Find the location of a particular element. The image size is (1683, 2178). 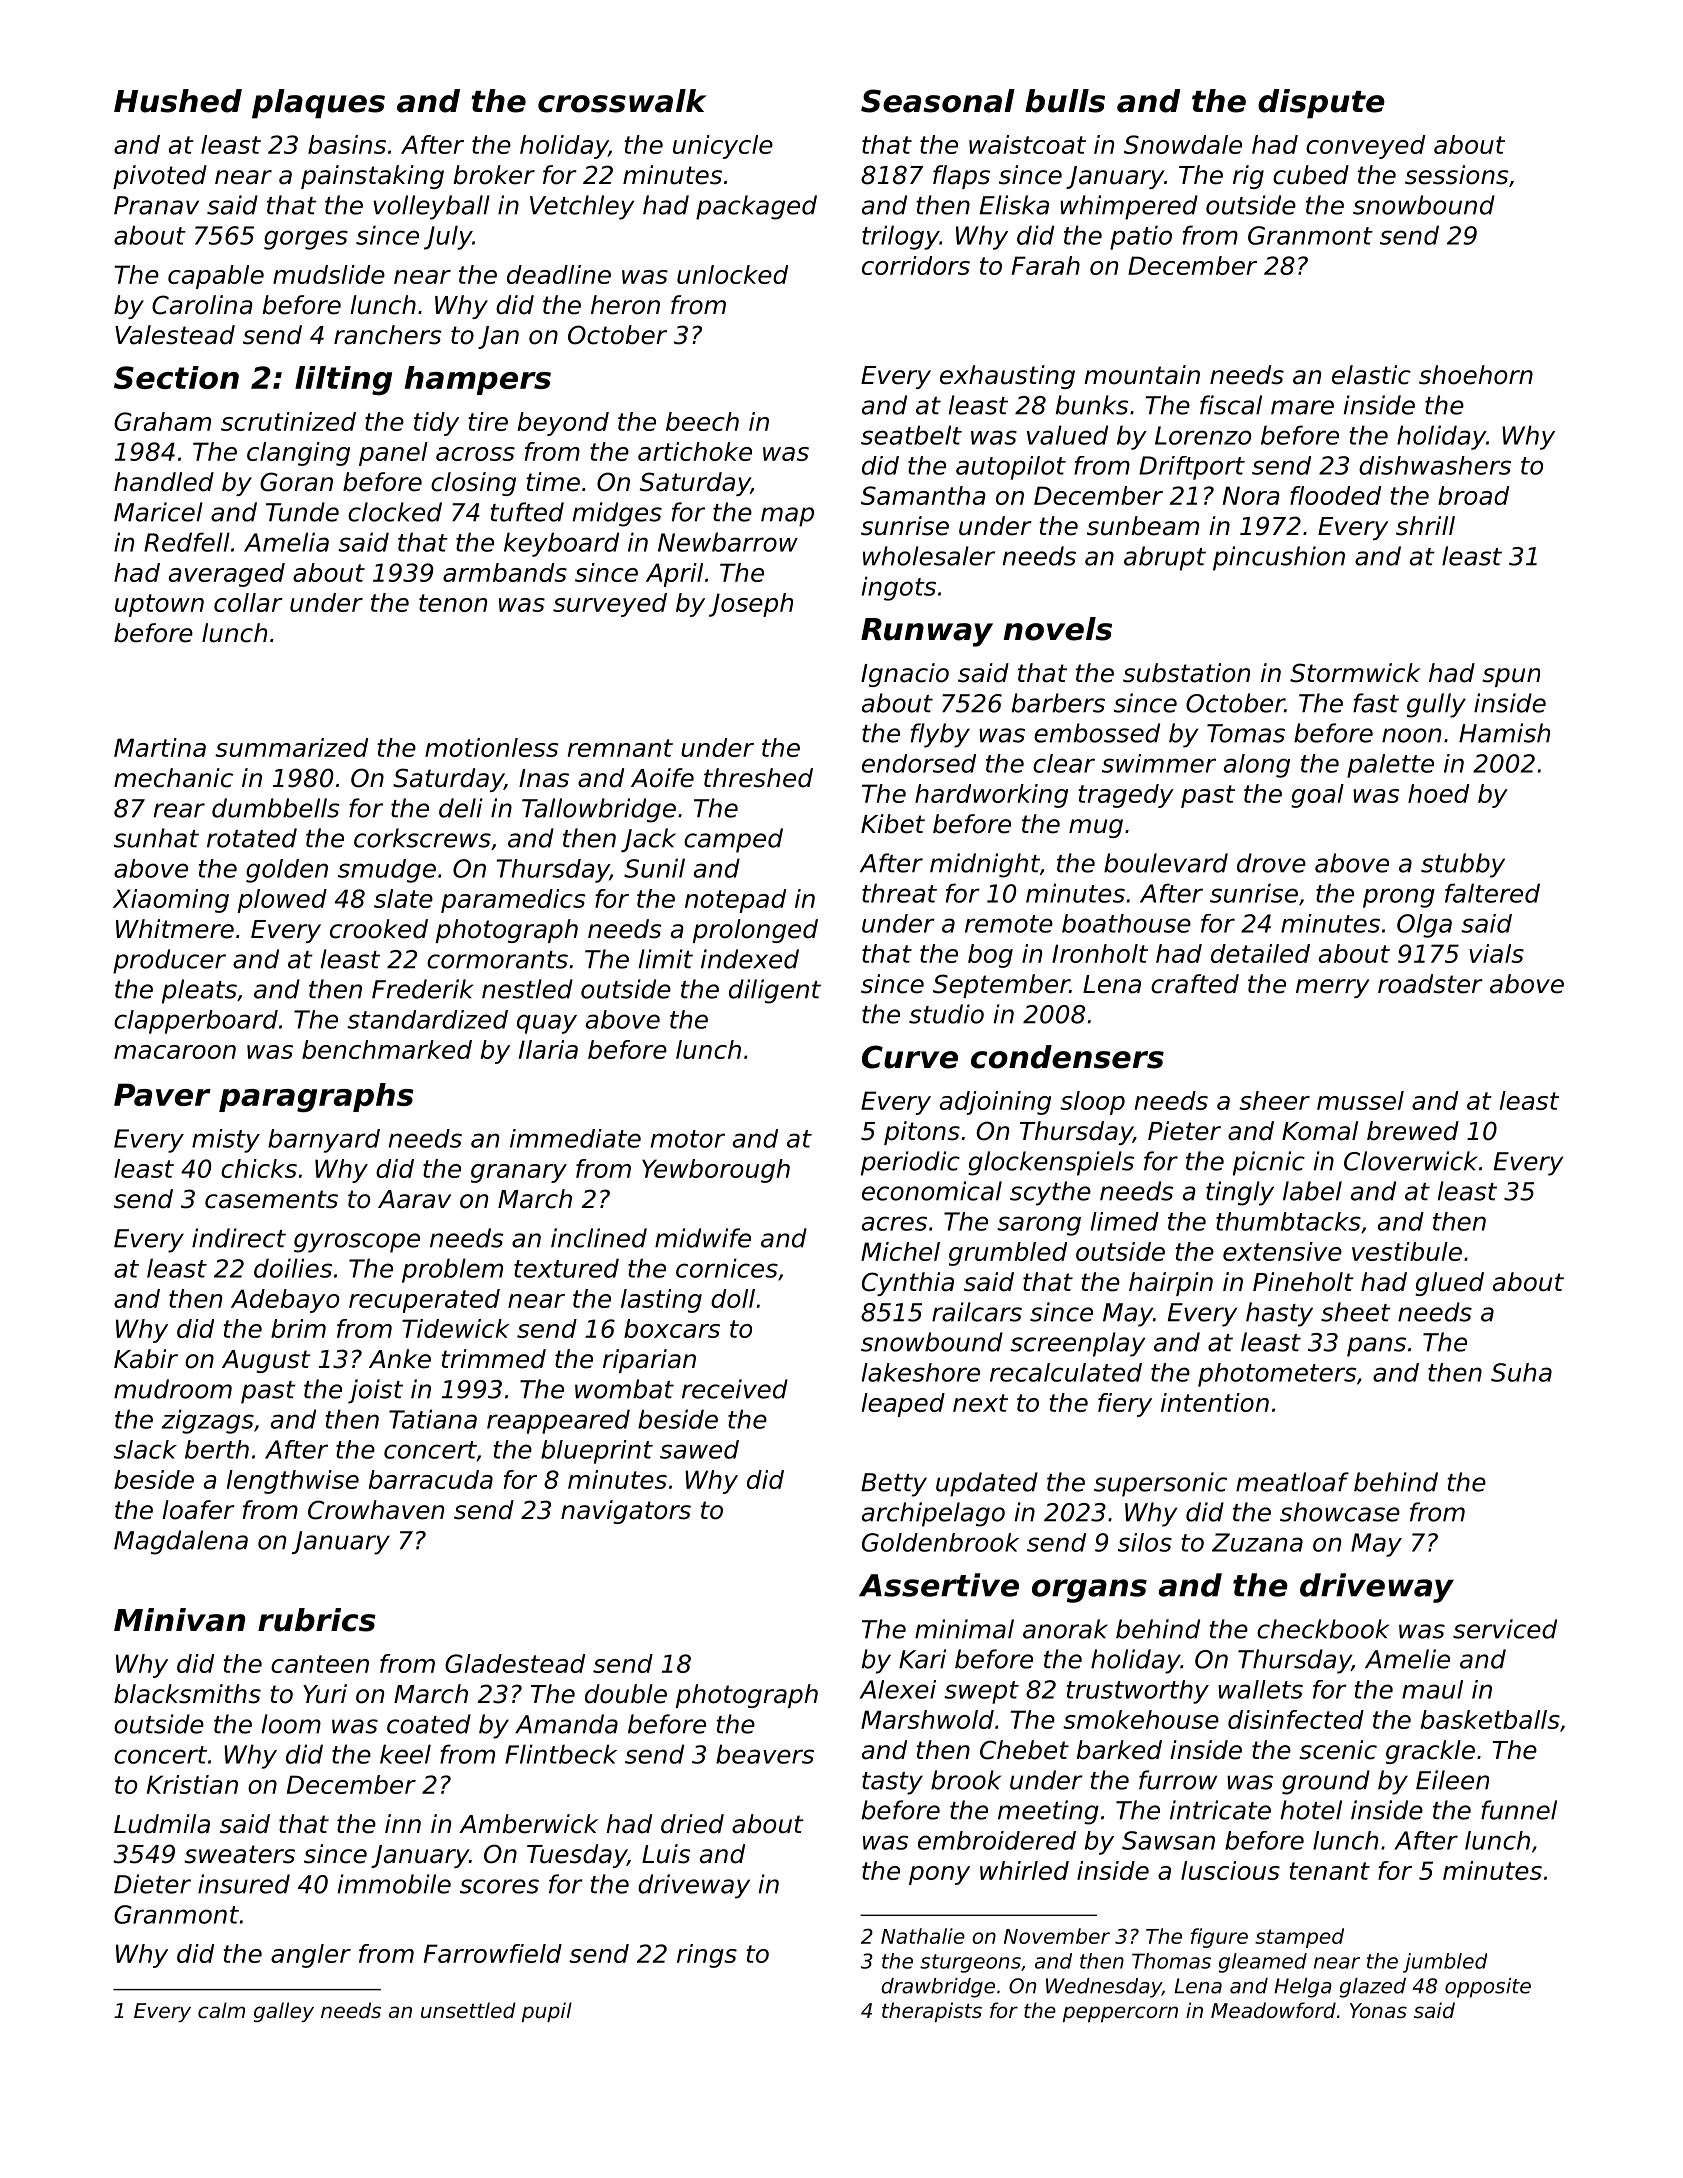

pivoted is located at coordinates (160, 177).
